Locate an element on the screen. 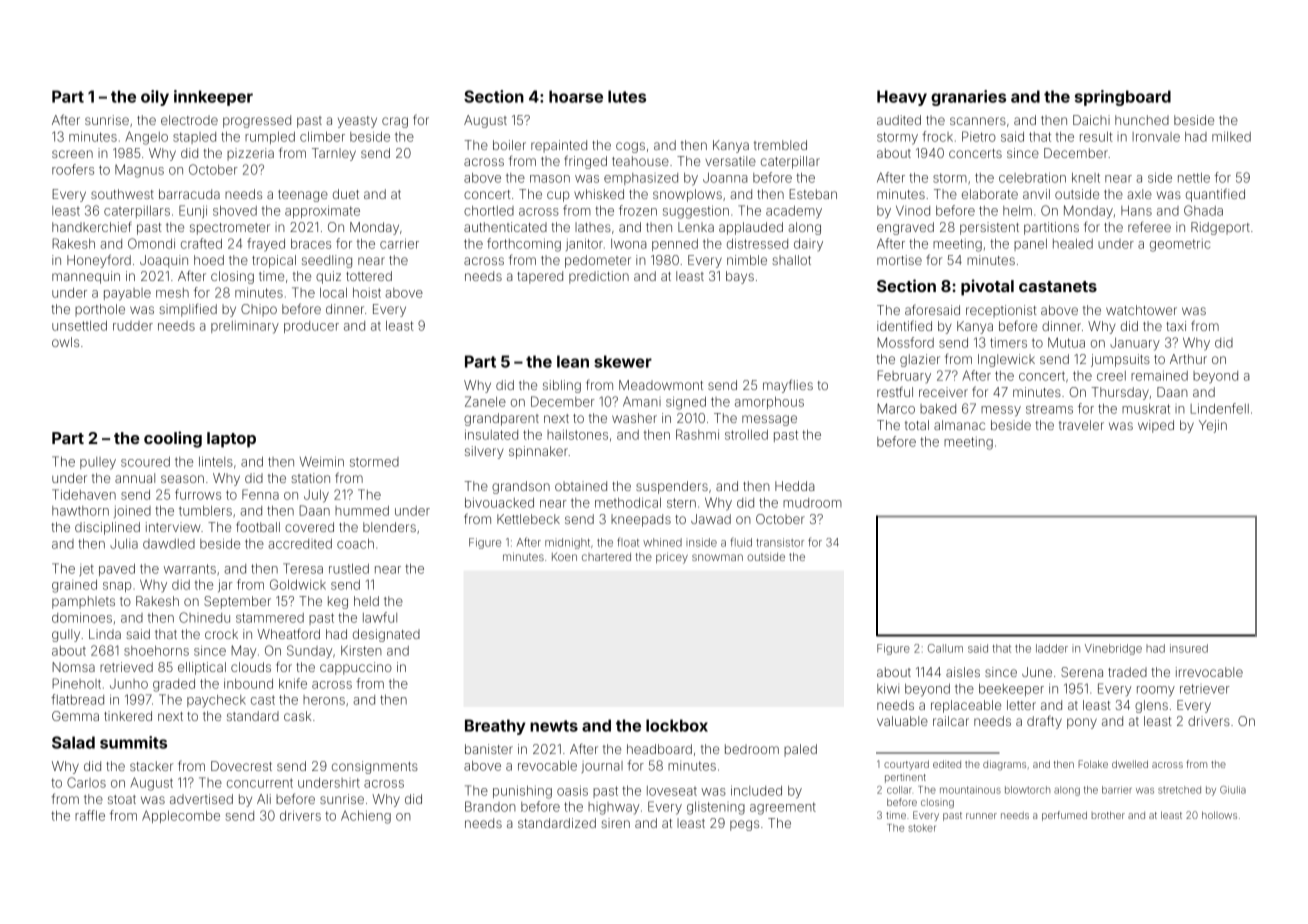 The width and height of the screenshot is (1308, 924). mountainous is located at coordinates (970, 790).
